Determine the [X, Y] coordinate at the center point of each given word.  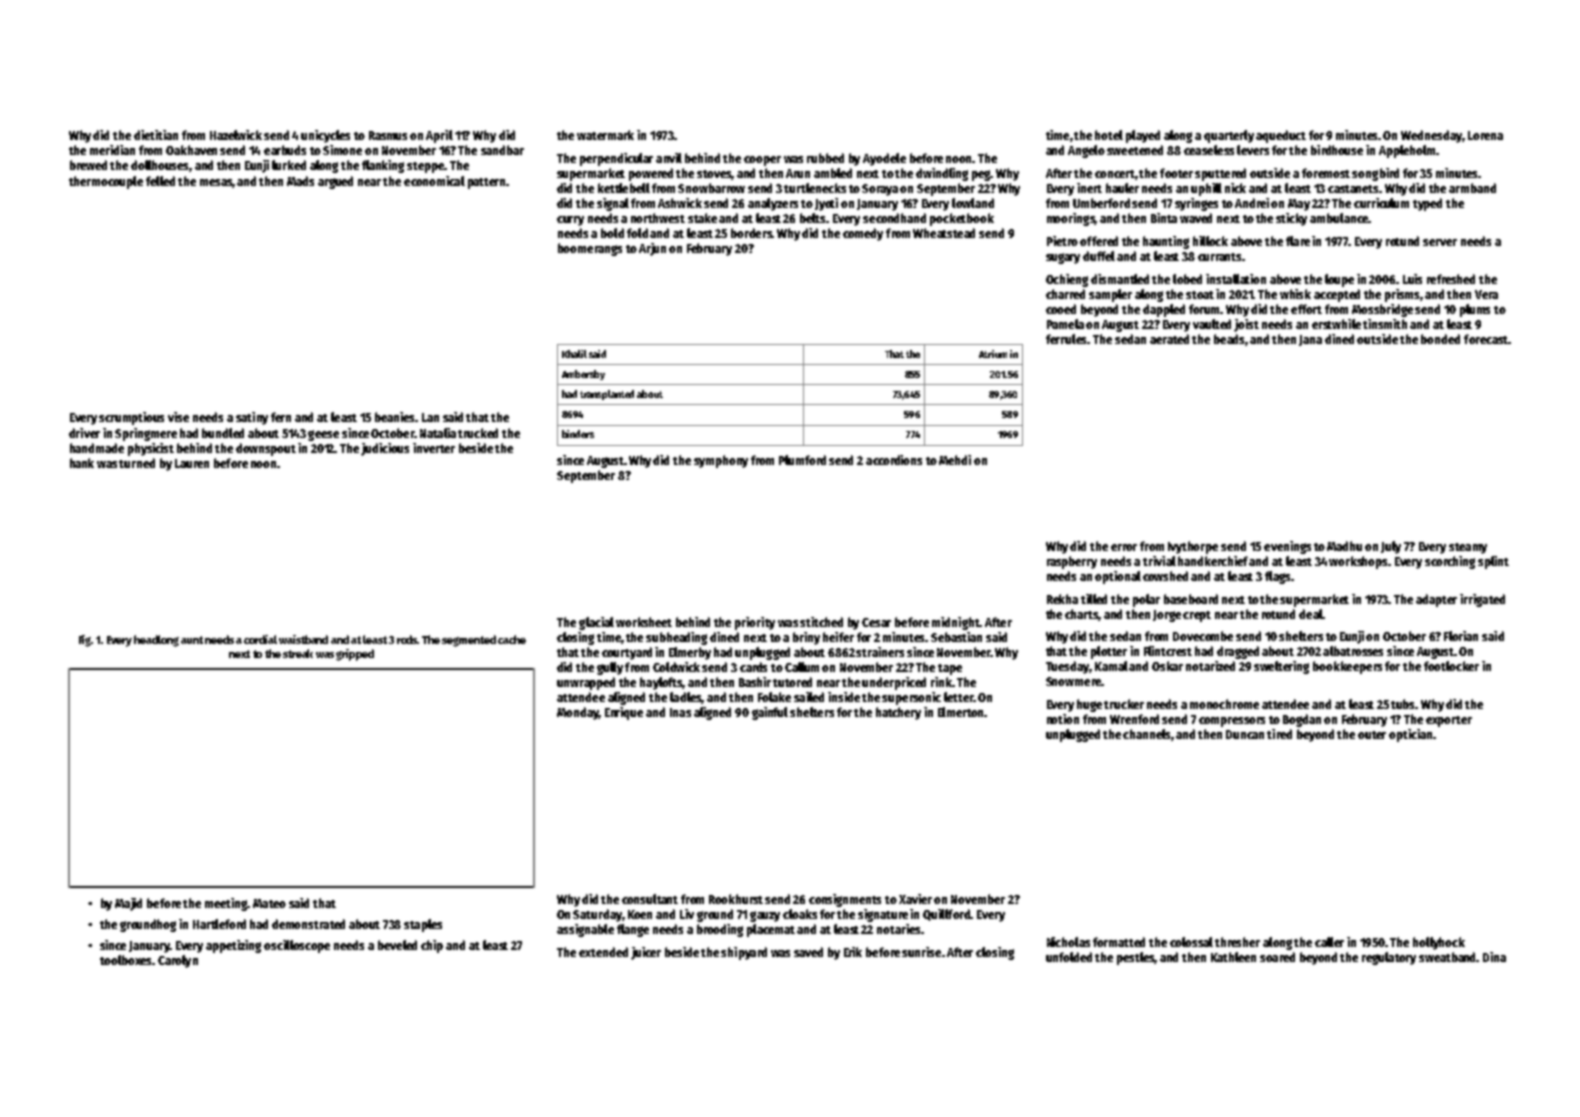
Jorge [1167, 616]
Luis [1412, 279]
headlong [156, 641]
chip [432, 946]
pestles [1136, 958]
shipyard [744, 953]
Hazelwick [236, 135]
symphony [721, 461]
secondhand [894, 218]
